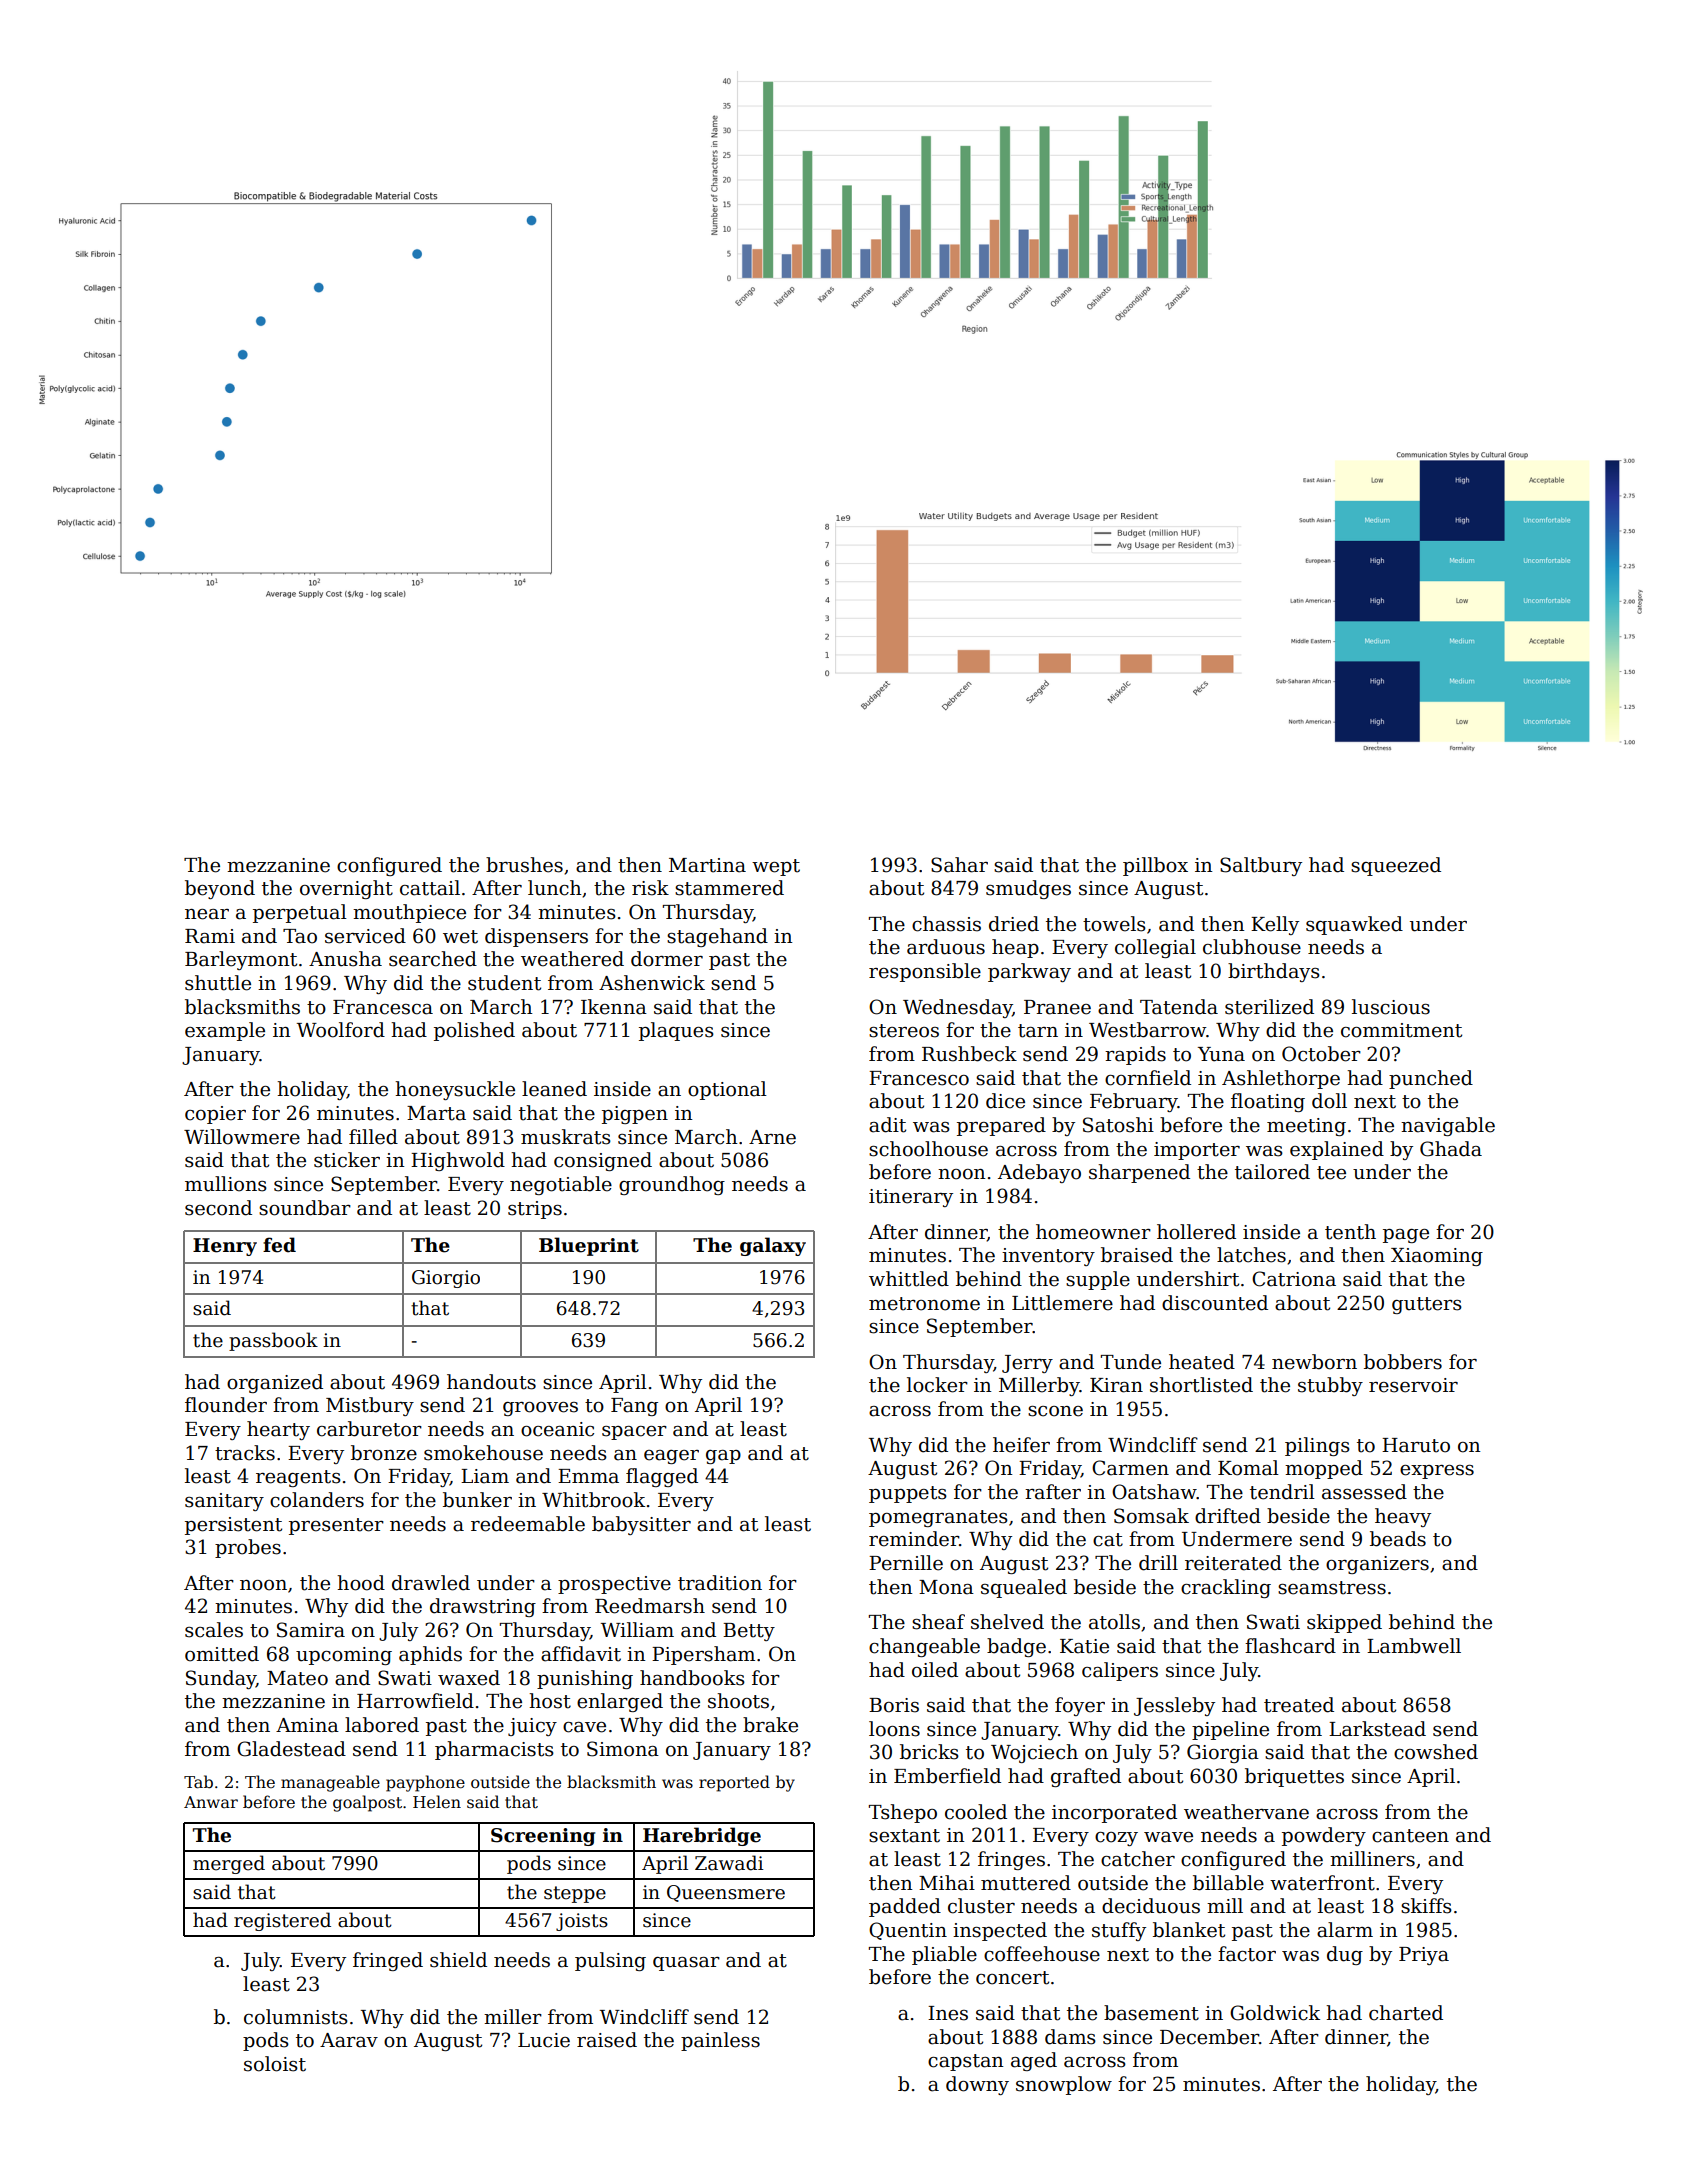 The image size is (1683, 2178). Describe the element at coordinates (667, 959) in the screenshot. I see `dormer` at that location.
